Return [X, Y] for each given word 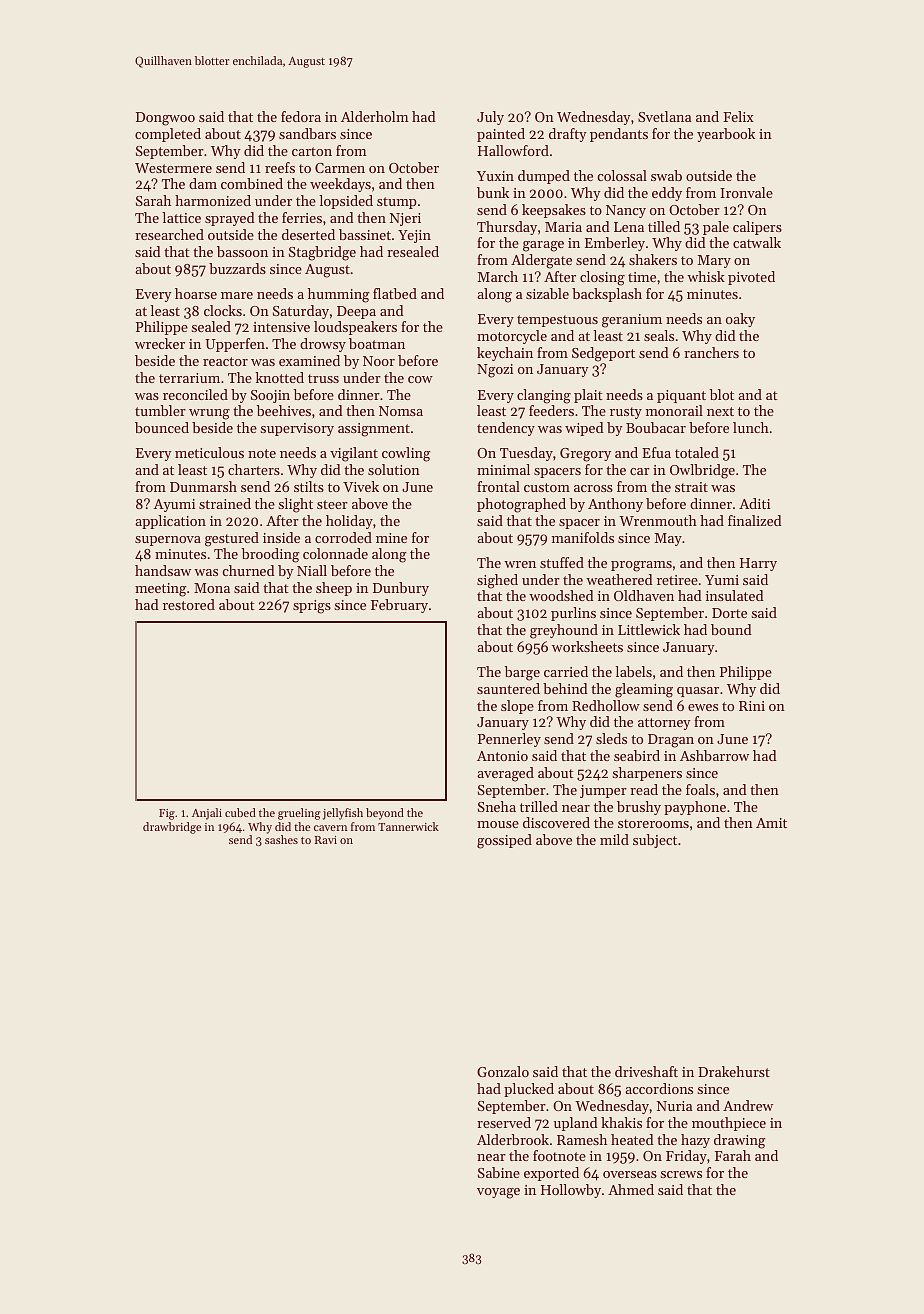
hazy [695, 1141]
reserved [504, 1122]
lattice [181, 217]
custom [547, 487]
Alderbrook [513, 1139]
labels [633, 671]
